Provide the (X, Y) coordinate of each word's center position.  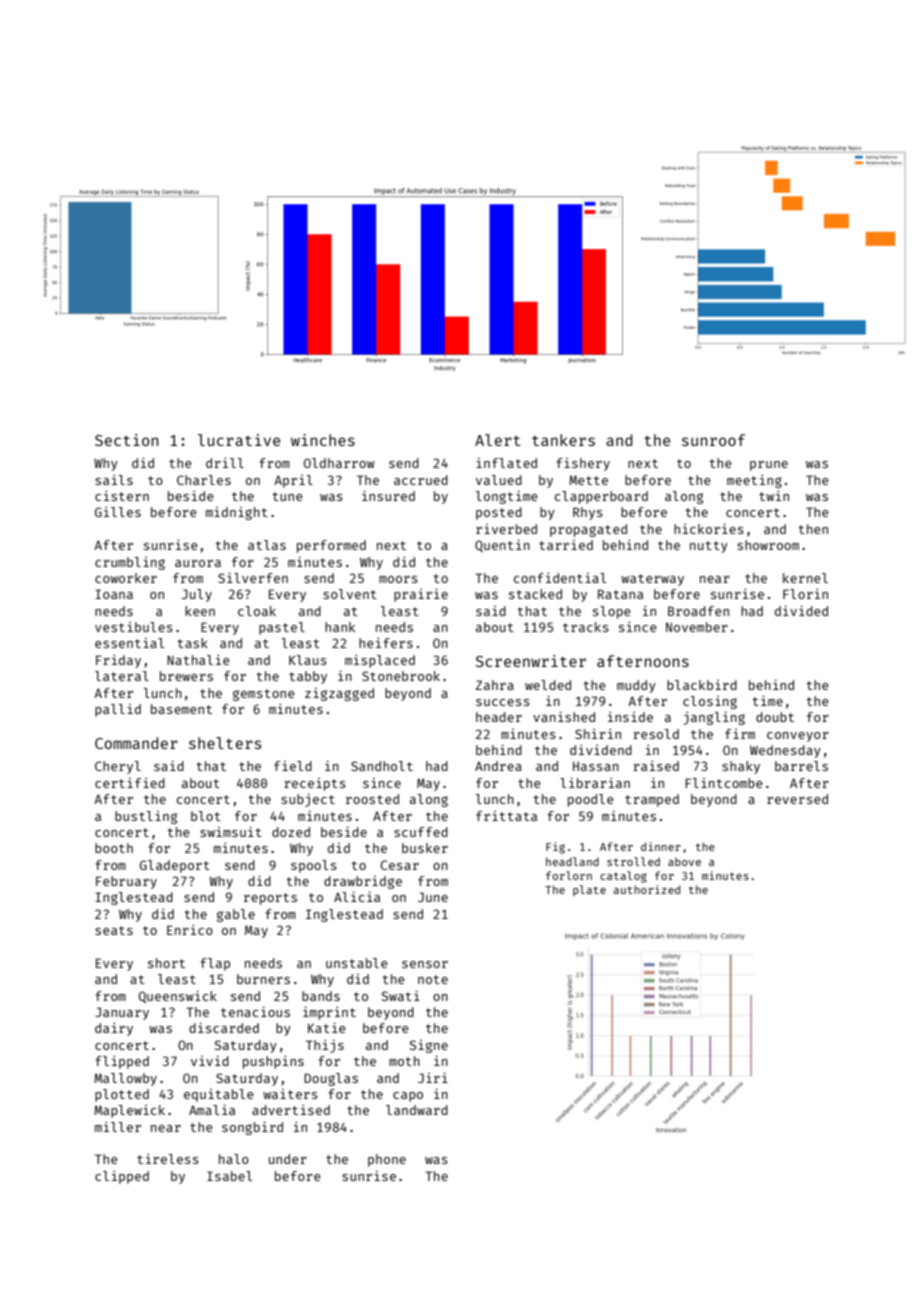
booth (114, 848)
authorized (646, 889)
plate (589, 890)
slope (612, 612)
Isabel (229, 1176)
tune (287, 496)
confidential (560, 578)
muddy (636, 686)
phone (387, 1160)
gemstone (264, 695)
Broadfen (698, 611)
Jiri (433, 1078)
